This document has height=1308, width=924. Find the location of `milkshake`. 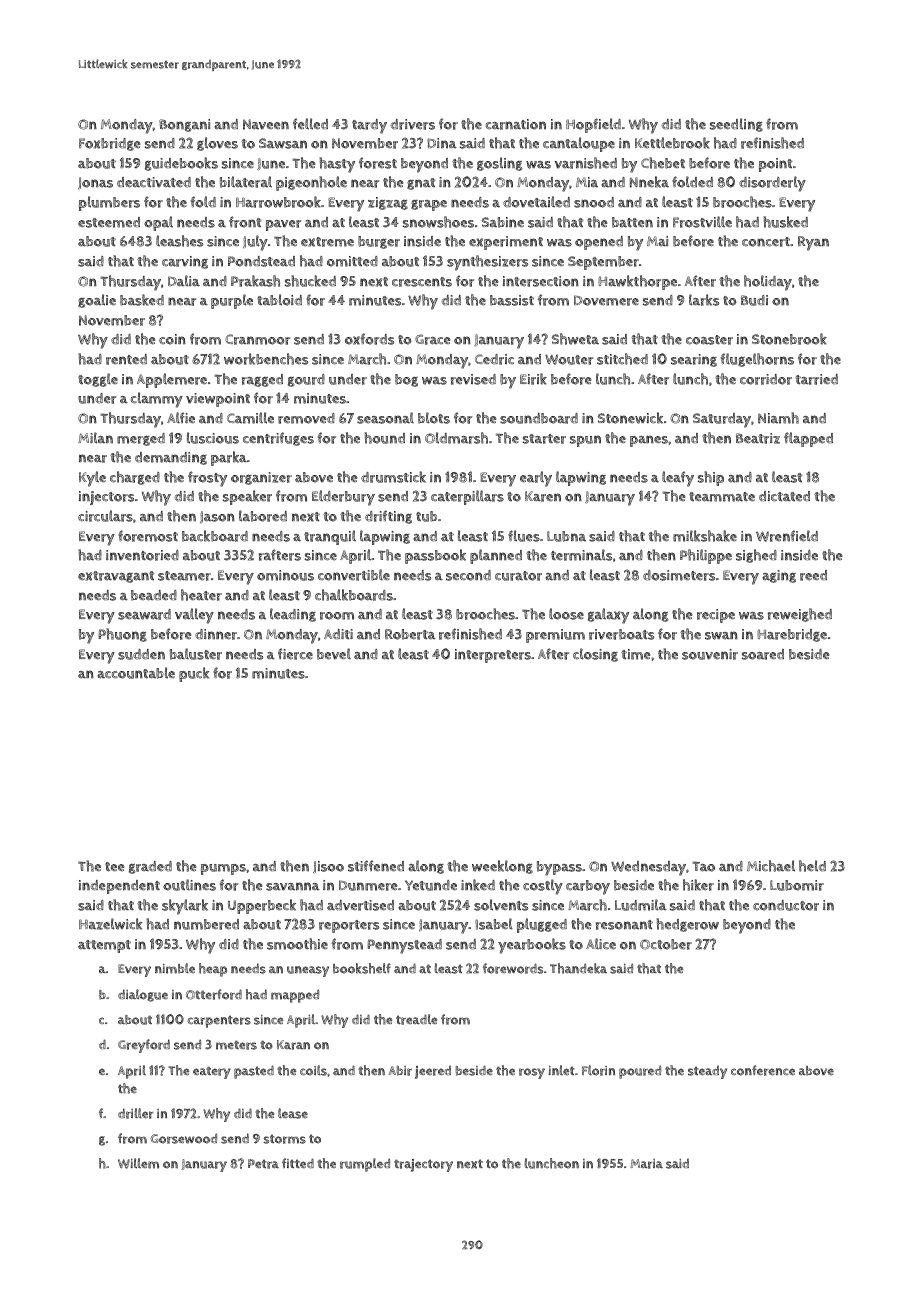

milkshake is located at coordinates (705, 536).
